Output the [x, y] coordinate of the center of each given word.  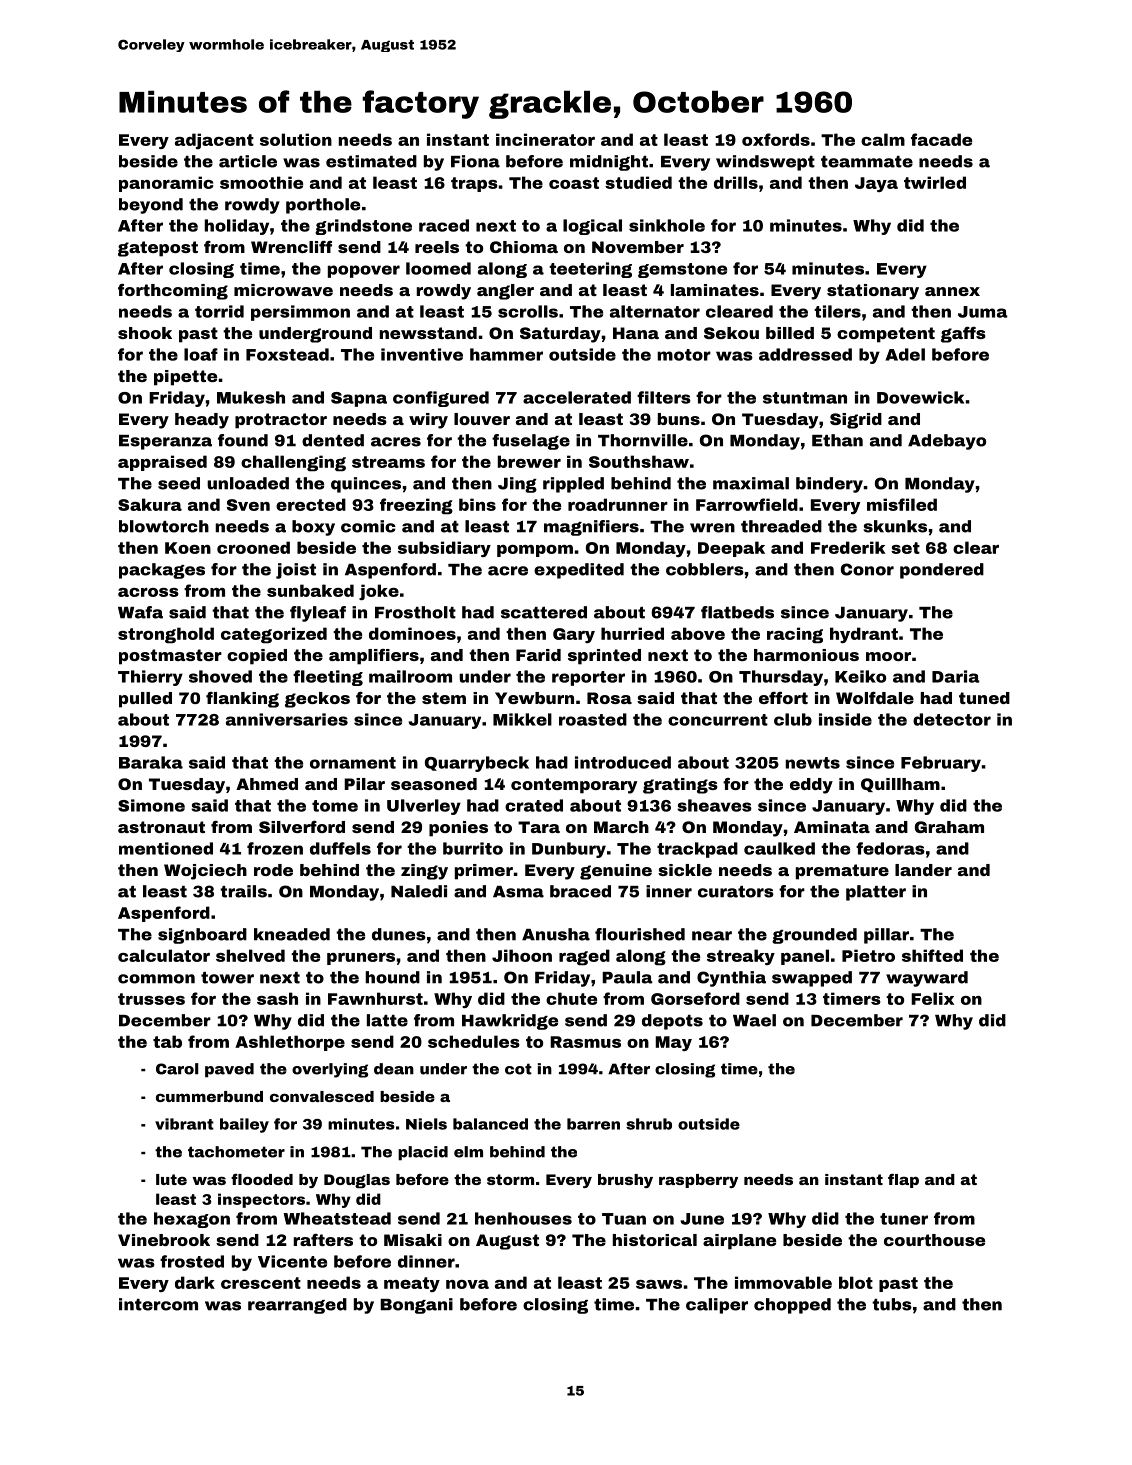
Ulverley [424, 807]
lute [171, 1179]
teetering [590, 270]
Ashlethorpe [290, 1043]
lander [923, 870]
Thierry [150, 678]
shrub [649, 1124]
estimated [371, 161]
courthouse [934, 1240]
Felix [932, 998]
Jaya [876, 184]
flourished [640, 934]
